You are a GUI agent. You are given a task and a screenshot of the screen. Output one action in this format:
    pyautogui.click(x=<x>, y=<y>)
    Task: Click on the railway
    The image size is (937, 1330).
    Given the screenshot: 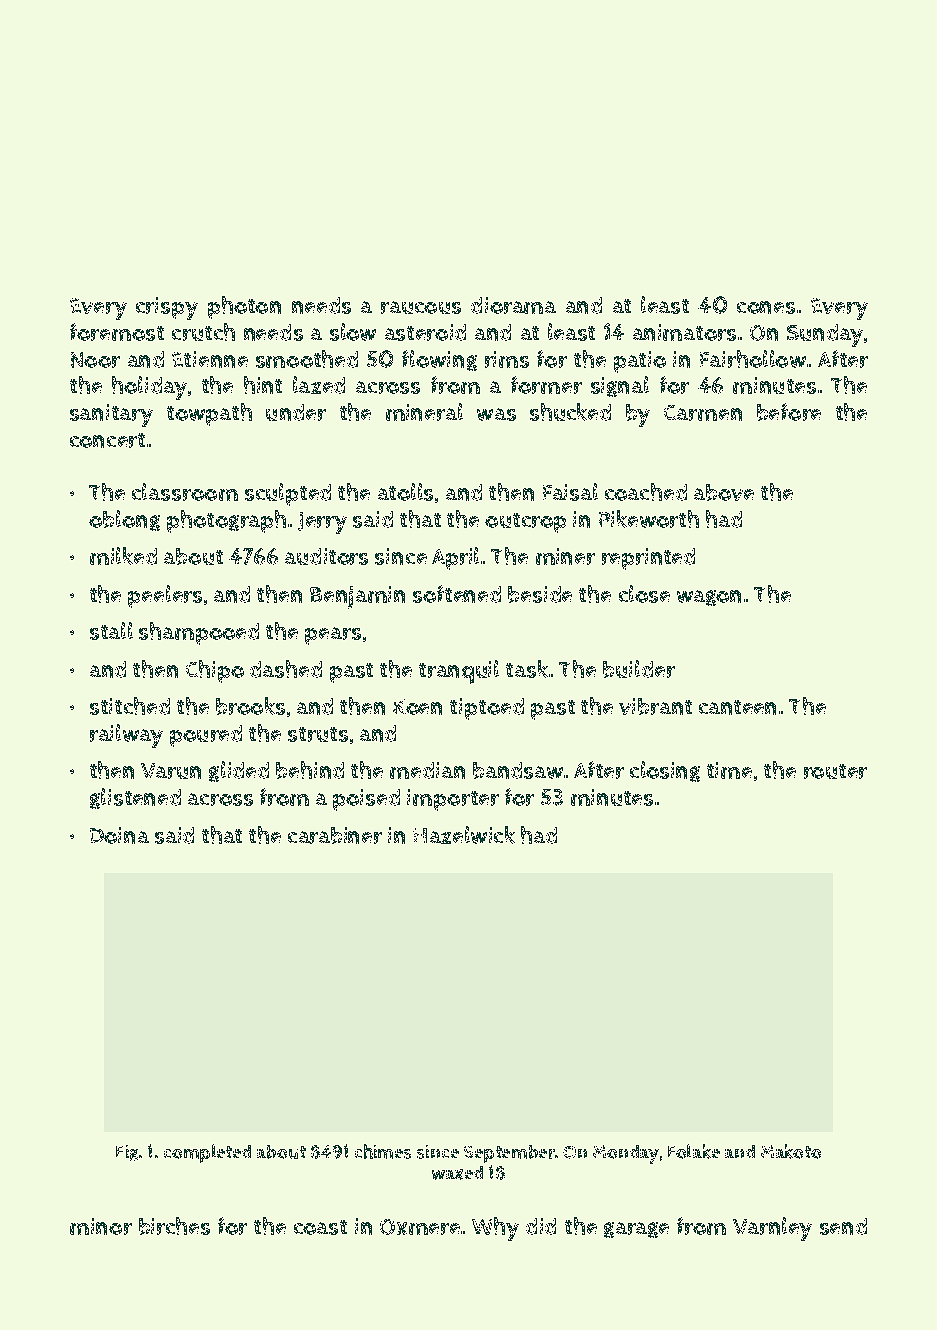 What is the action you would take?
    pyautogui.click(x=126, y=736)
